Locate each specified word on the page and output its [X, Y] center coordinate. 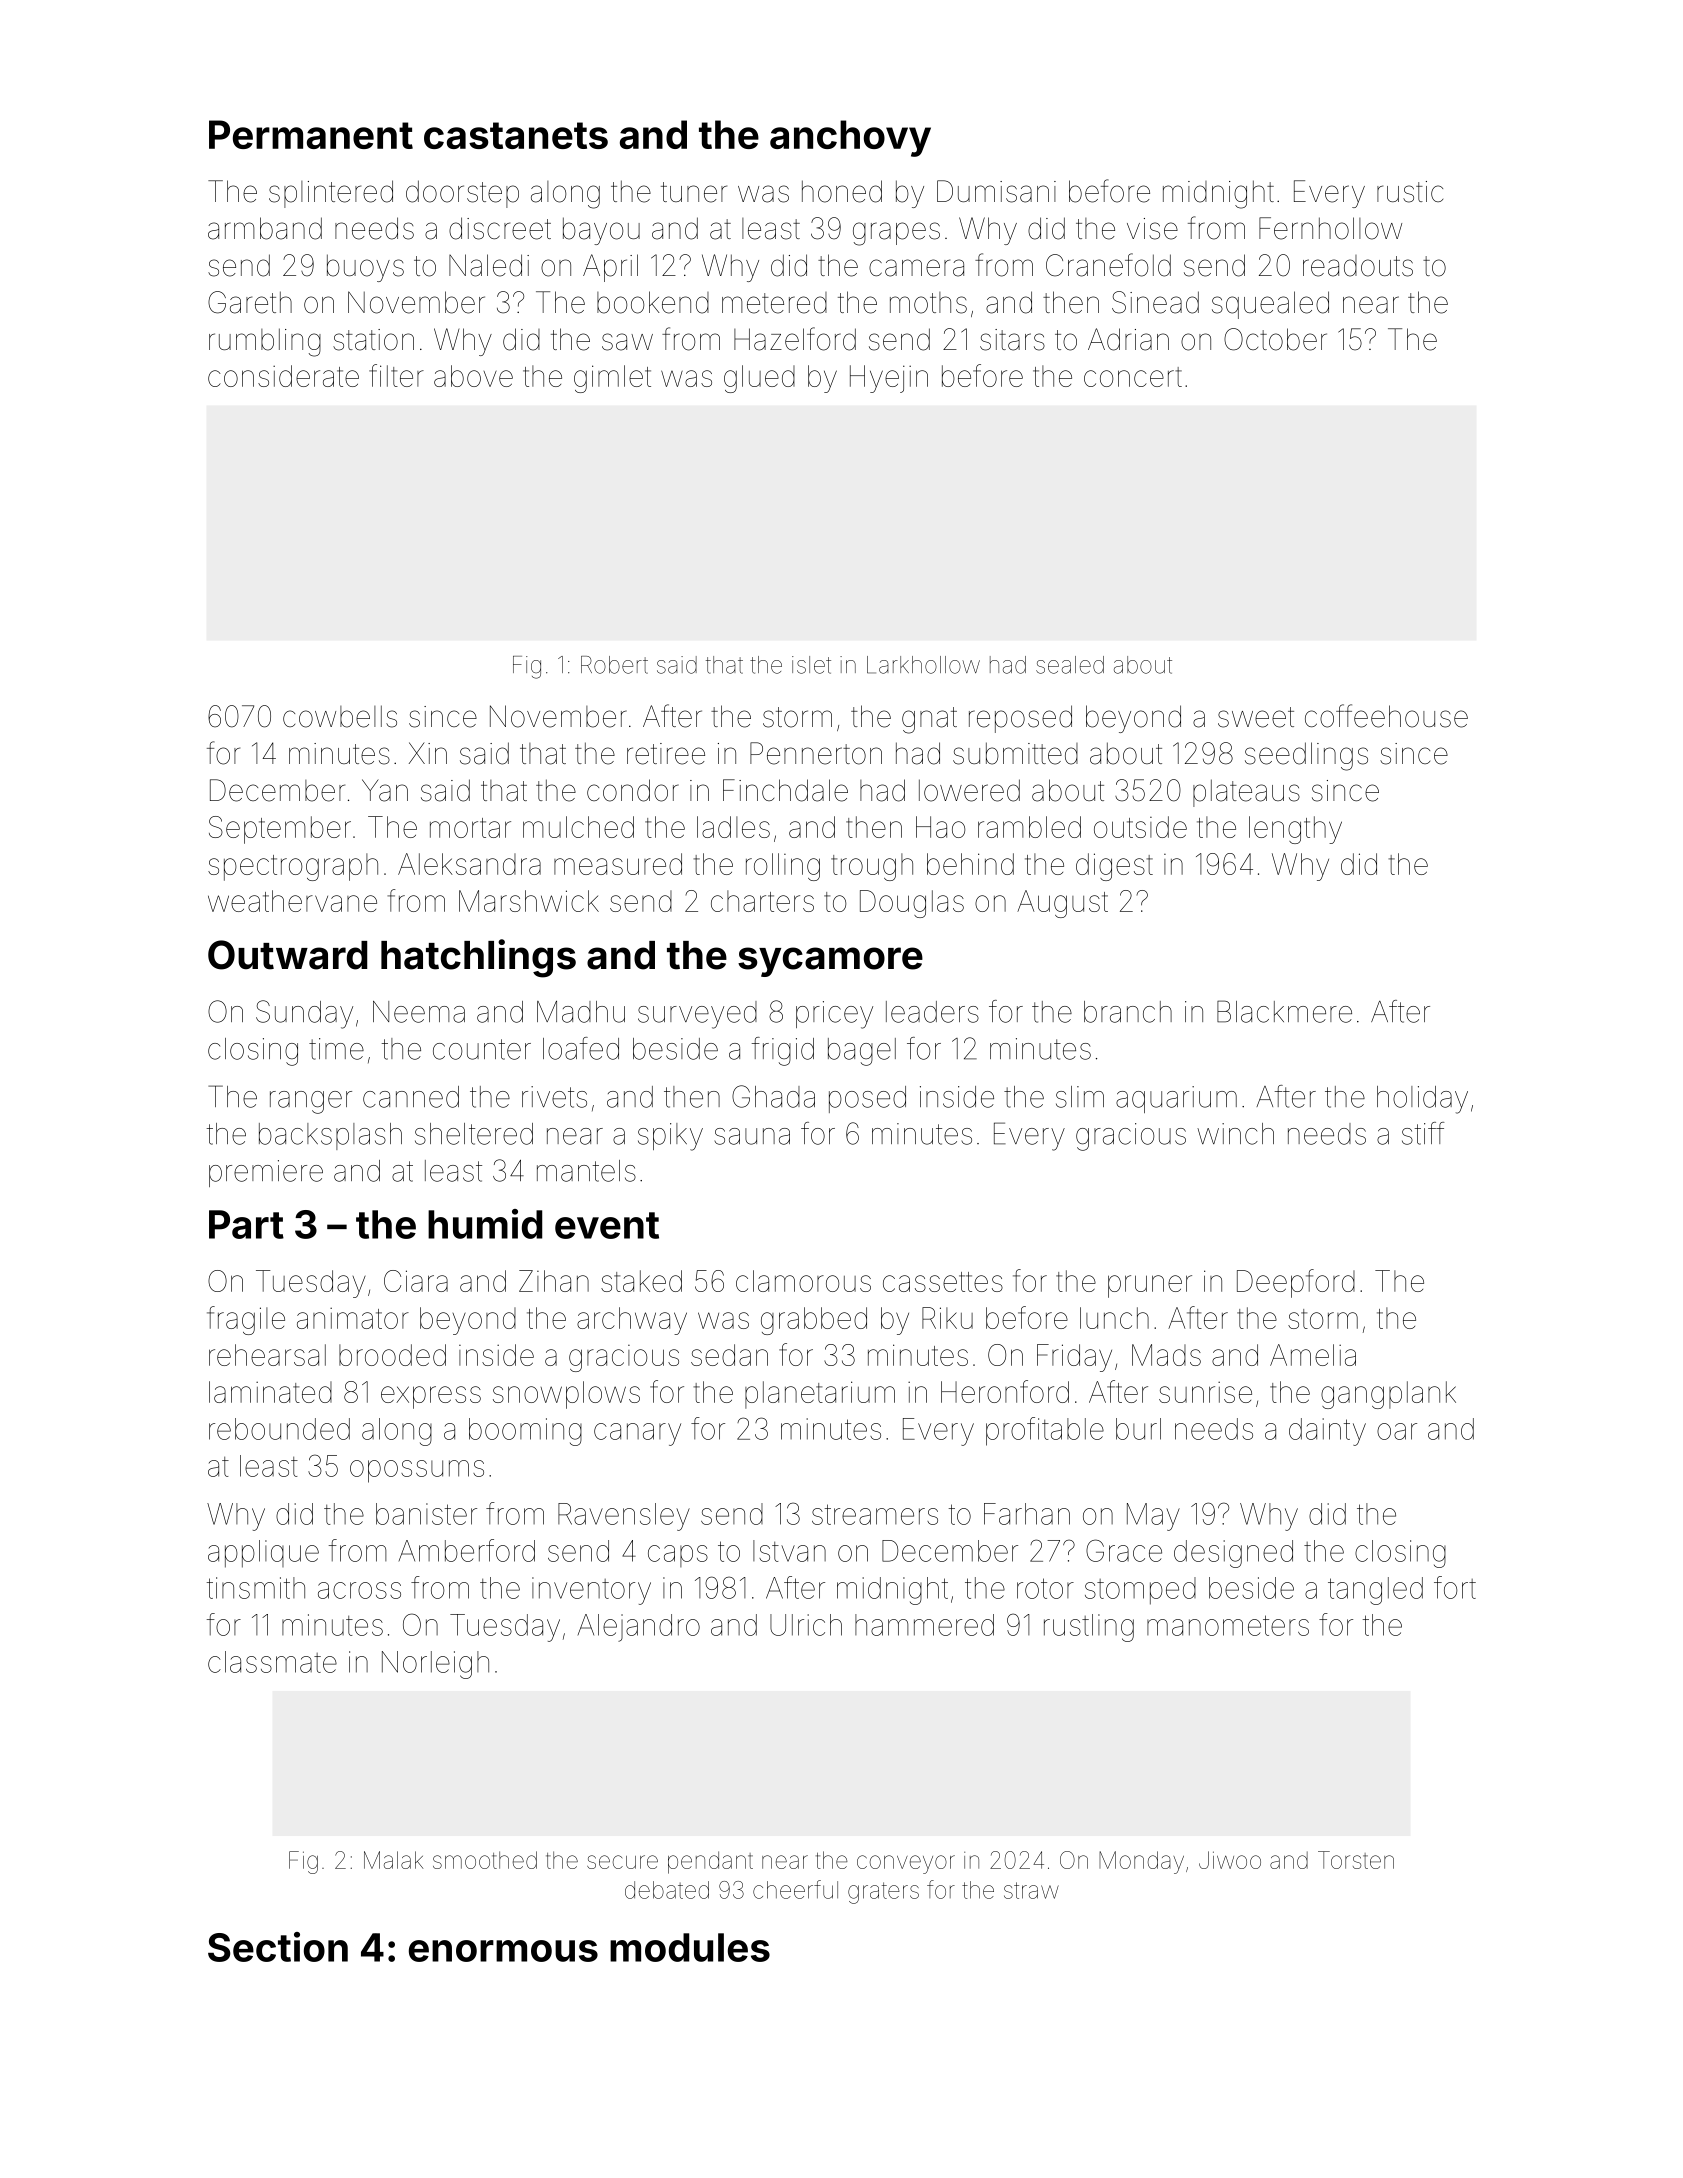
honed [842, 191]
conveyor [906, 1864]
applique [263, 1554]
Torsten [1356, 1860]
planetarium [820, 1395]
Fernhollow [1330, 228]
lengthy [1295, 830]
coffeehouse [1386, 716]
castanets [516, 135]
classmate [272, 1662]
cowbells [340, 716]
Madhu [581, 1012]
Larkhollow [923, 665]
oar [1397, 1431]
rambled [1029, 827]
